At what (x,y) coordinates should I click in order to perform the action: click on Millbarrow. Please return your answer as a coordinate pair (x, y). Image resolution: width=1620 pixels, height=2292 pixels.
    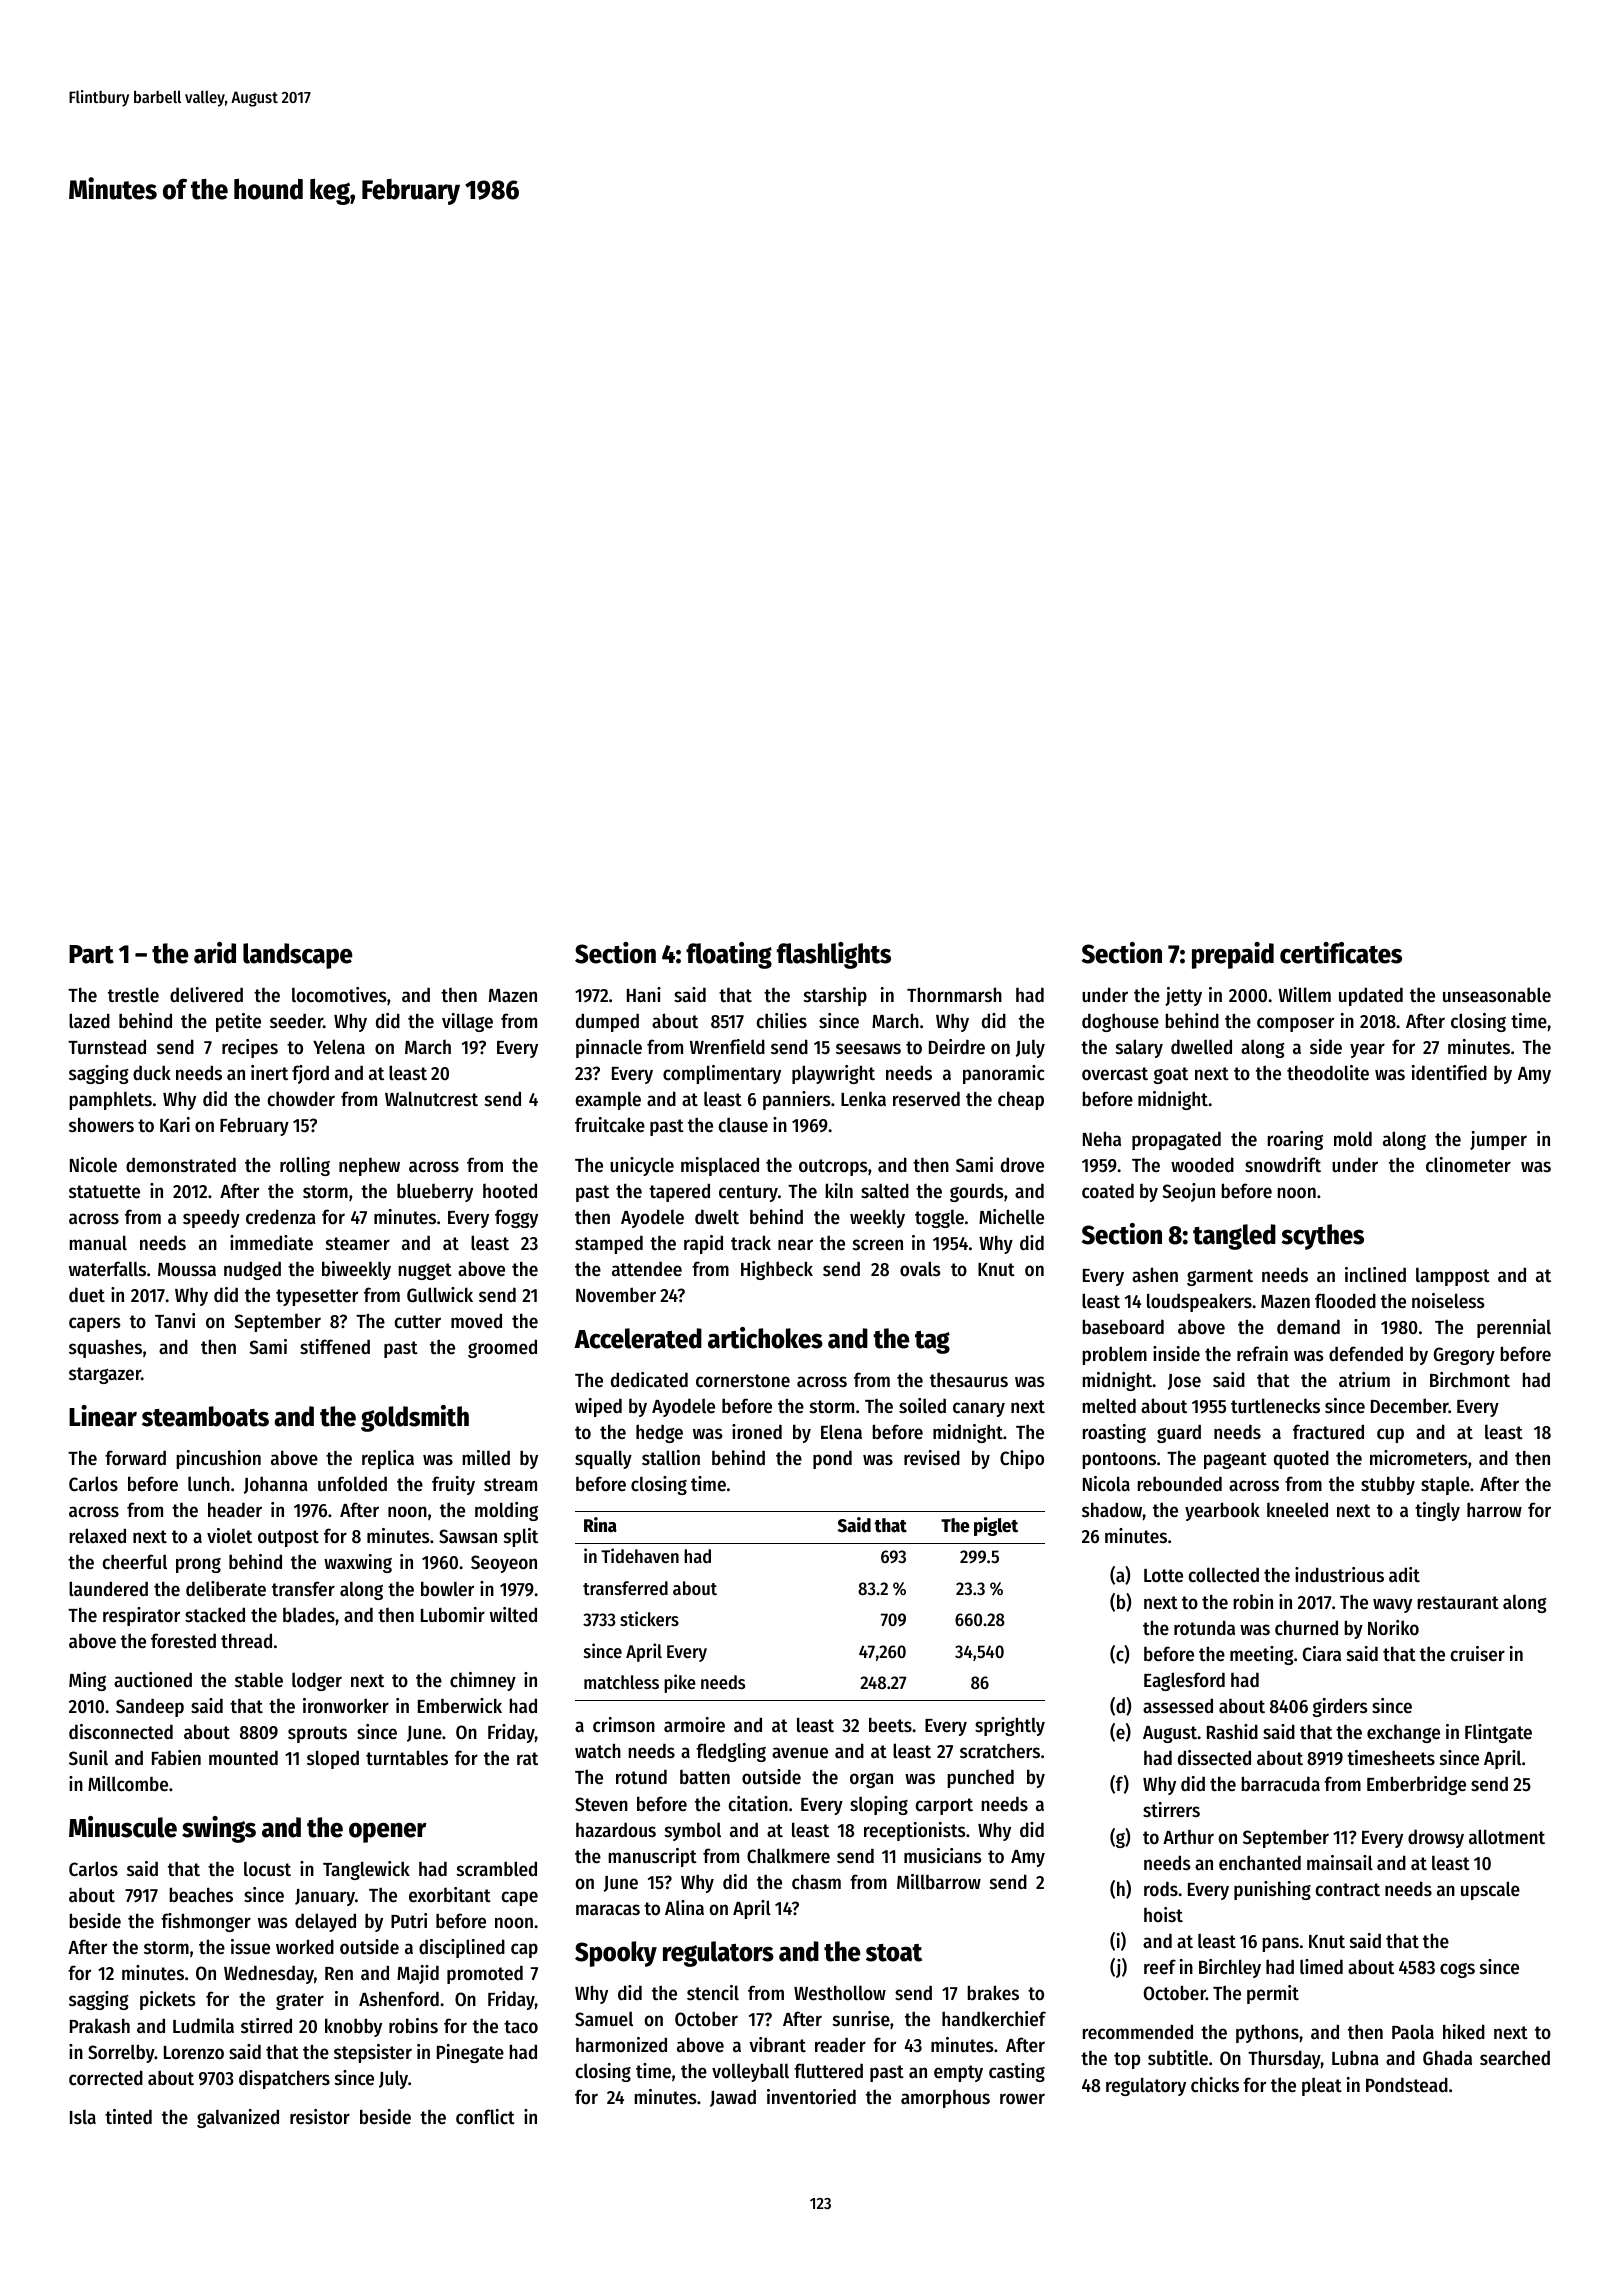
    Looking at the image, I should click on (939, 1882).
